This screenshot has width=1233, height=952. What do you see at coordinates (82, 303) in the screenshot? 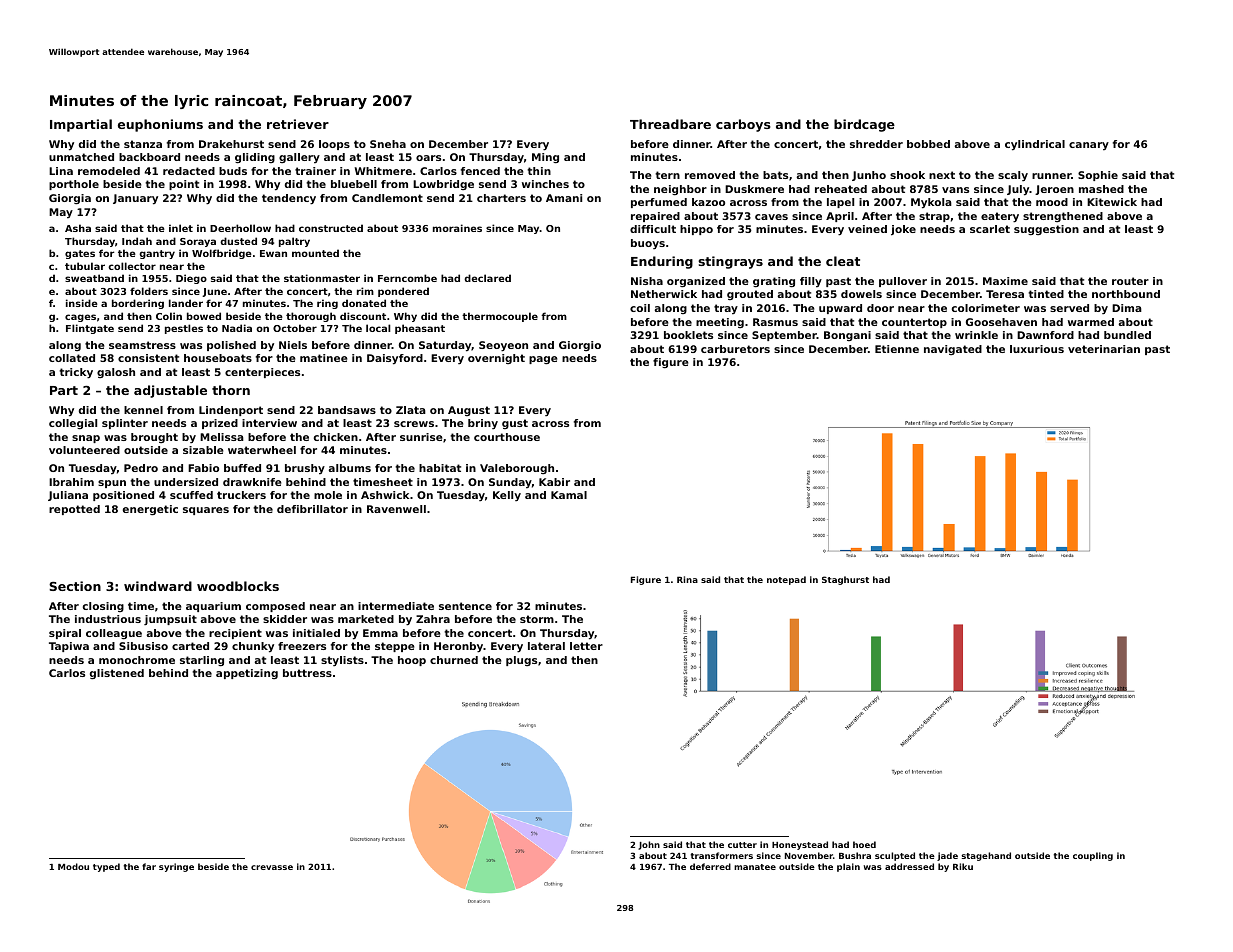
I see `inside` at bounding box center [82, 303].
